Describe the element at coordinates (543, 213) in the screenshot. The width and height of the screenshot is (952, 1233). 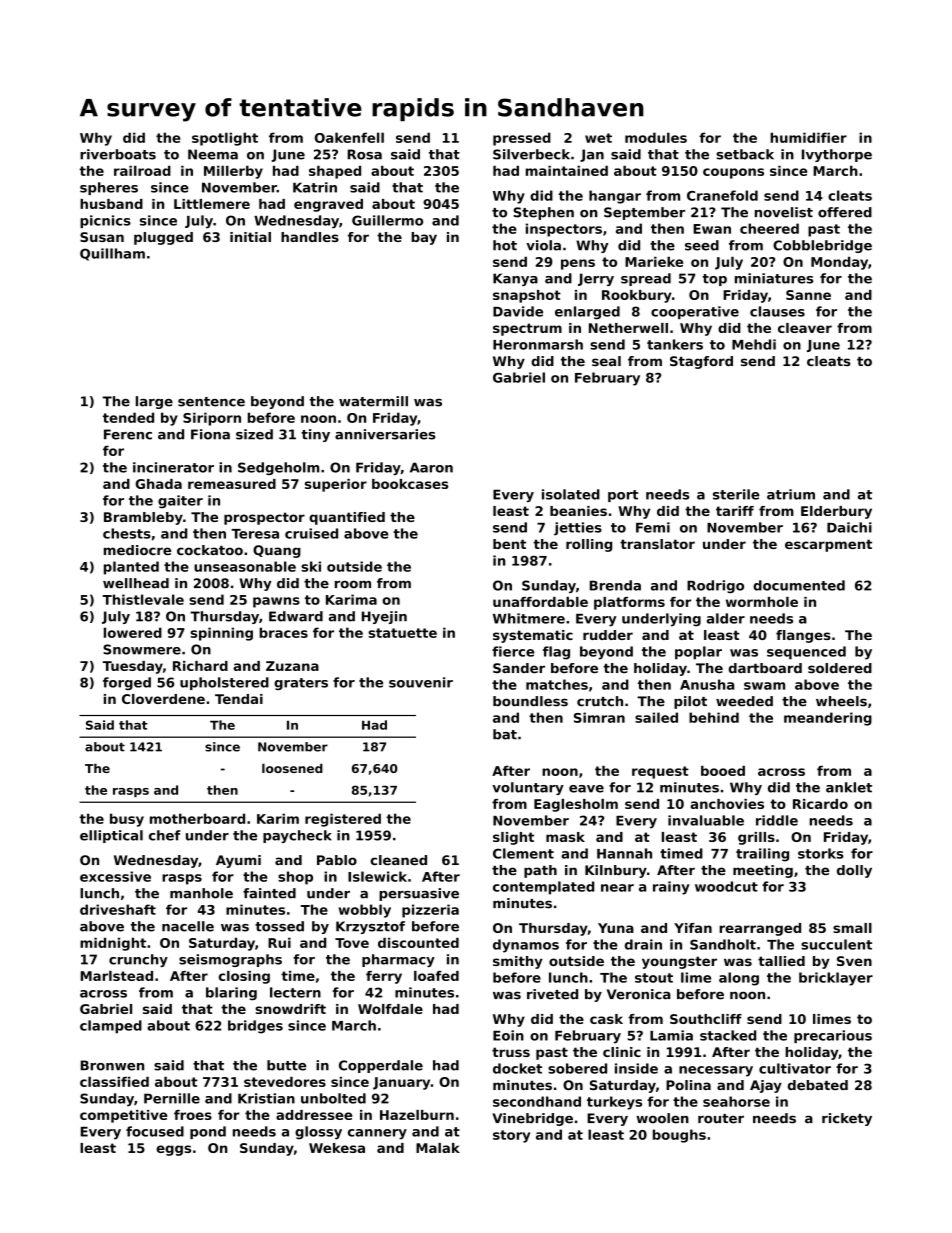
I see `Stephen` at that location.
